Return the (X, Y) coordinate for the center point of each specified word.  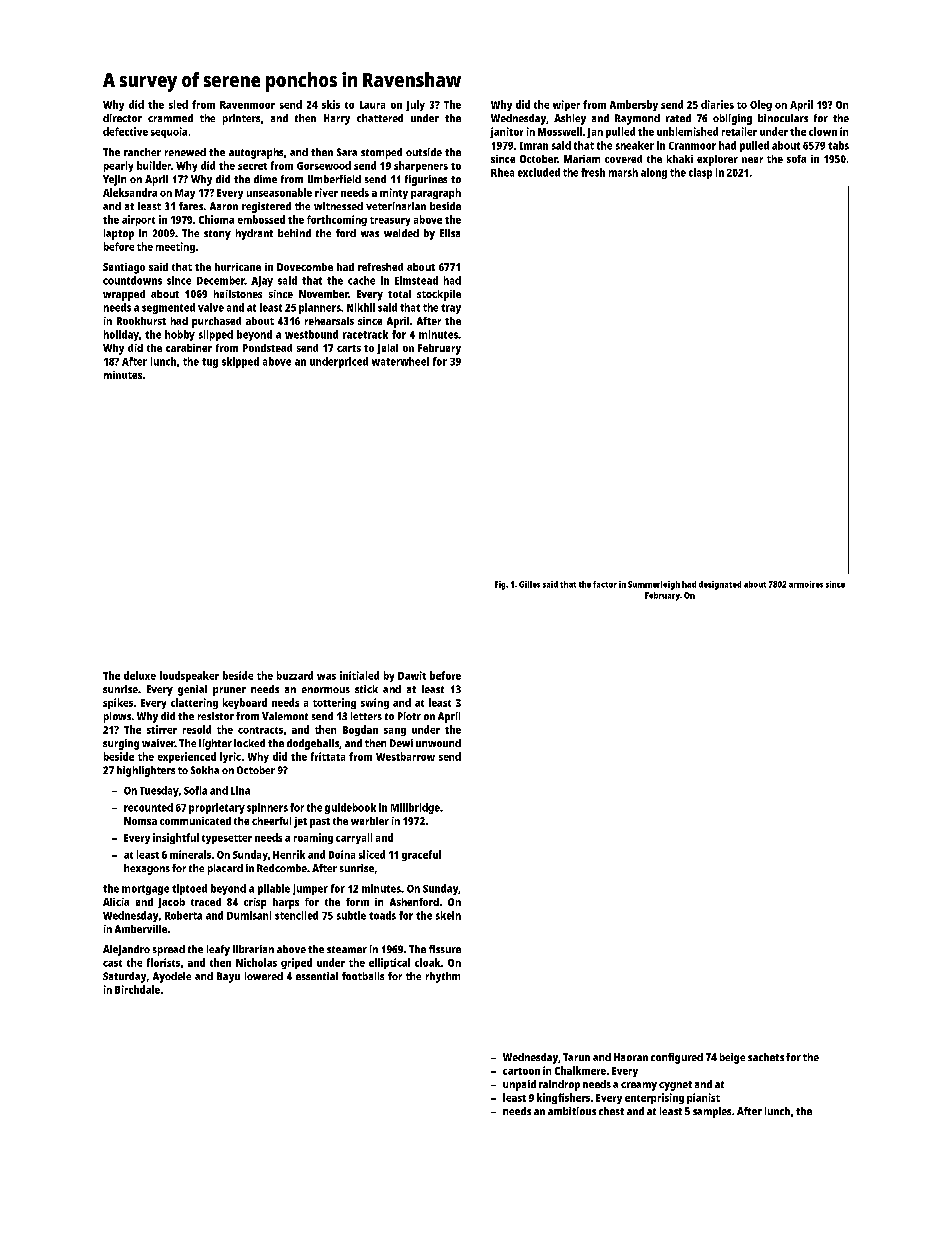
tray (451, 309)
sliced (372, 854)
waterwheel (400, 361)
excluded (539, 172)
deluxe (140, 675)
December (221, 280)
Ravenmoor (247, 105)
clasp (700, 173)
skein (448, 915)
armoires (806, 584)
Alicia (116, 902)
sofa (796, 159)
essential (317, 976)
